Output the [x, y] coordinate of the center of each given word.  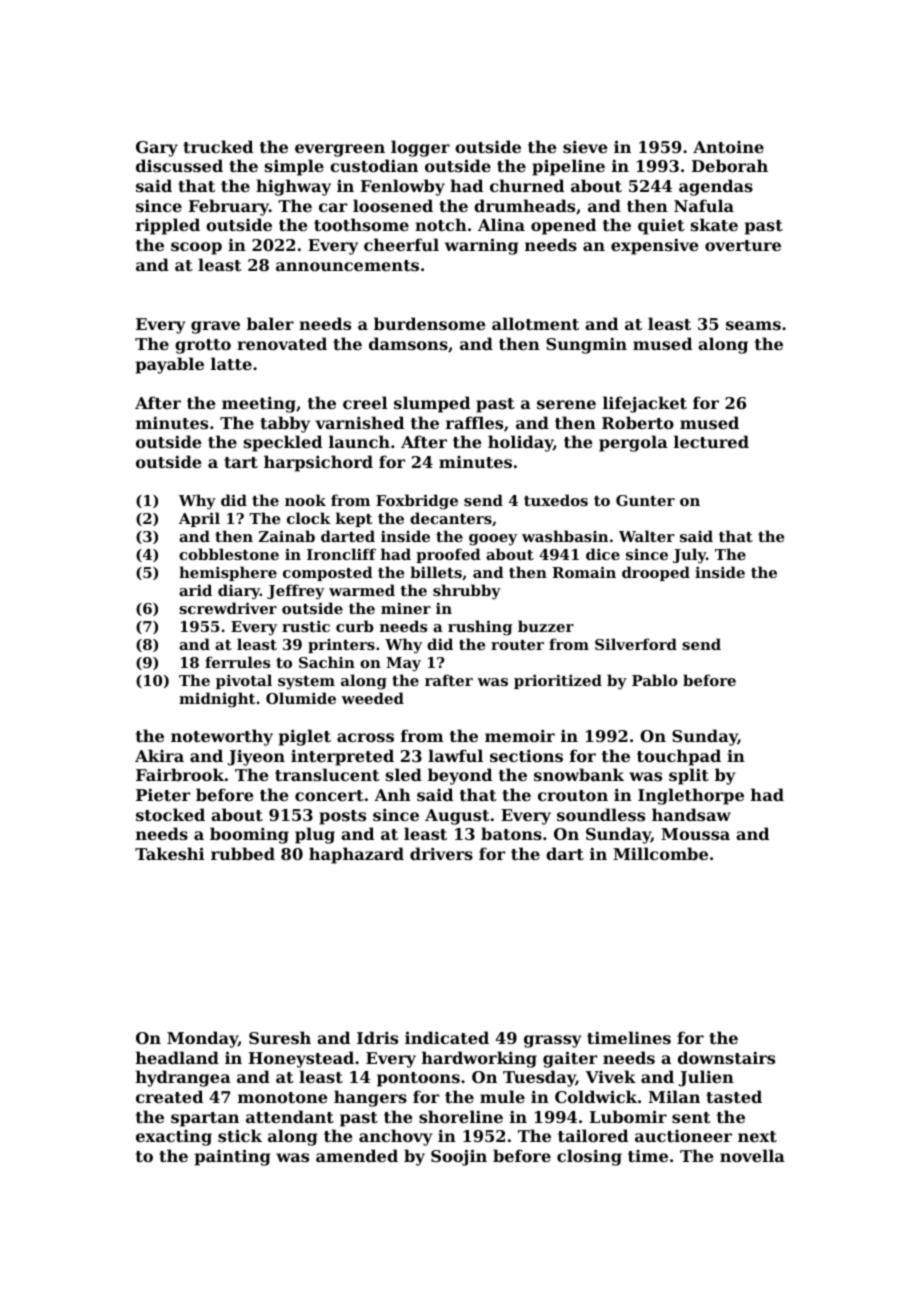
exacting [174, 1138]
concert [329, 795]
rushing [480, 628]
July [689, 556]
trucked [218, 146]
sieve [585, 146]
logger [420, 148]
